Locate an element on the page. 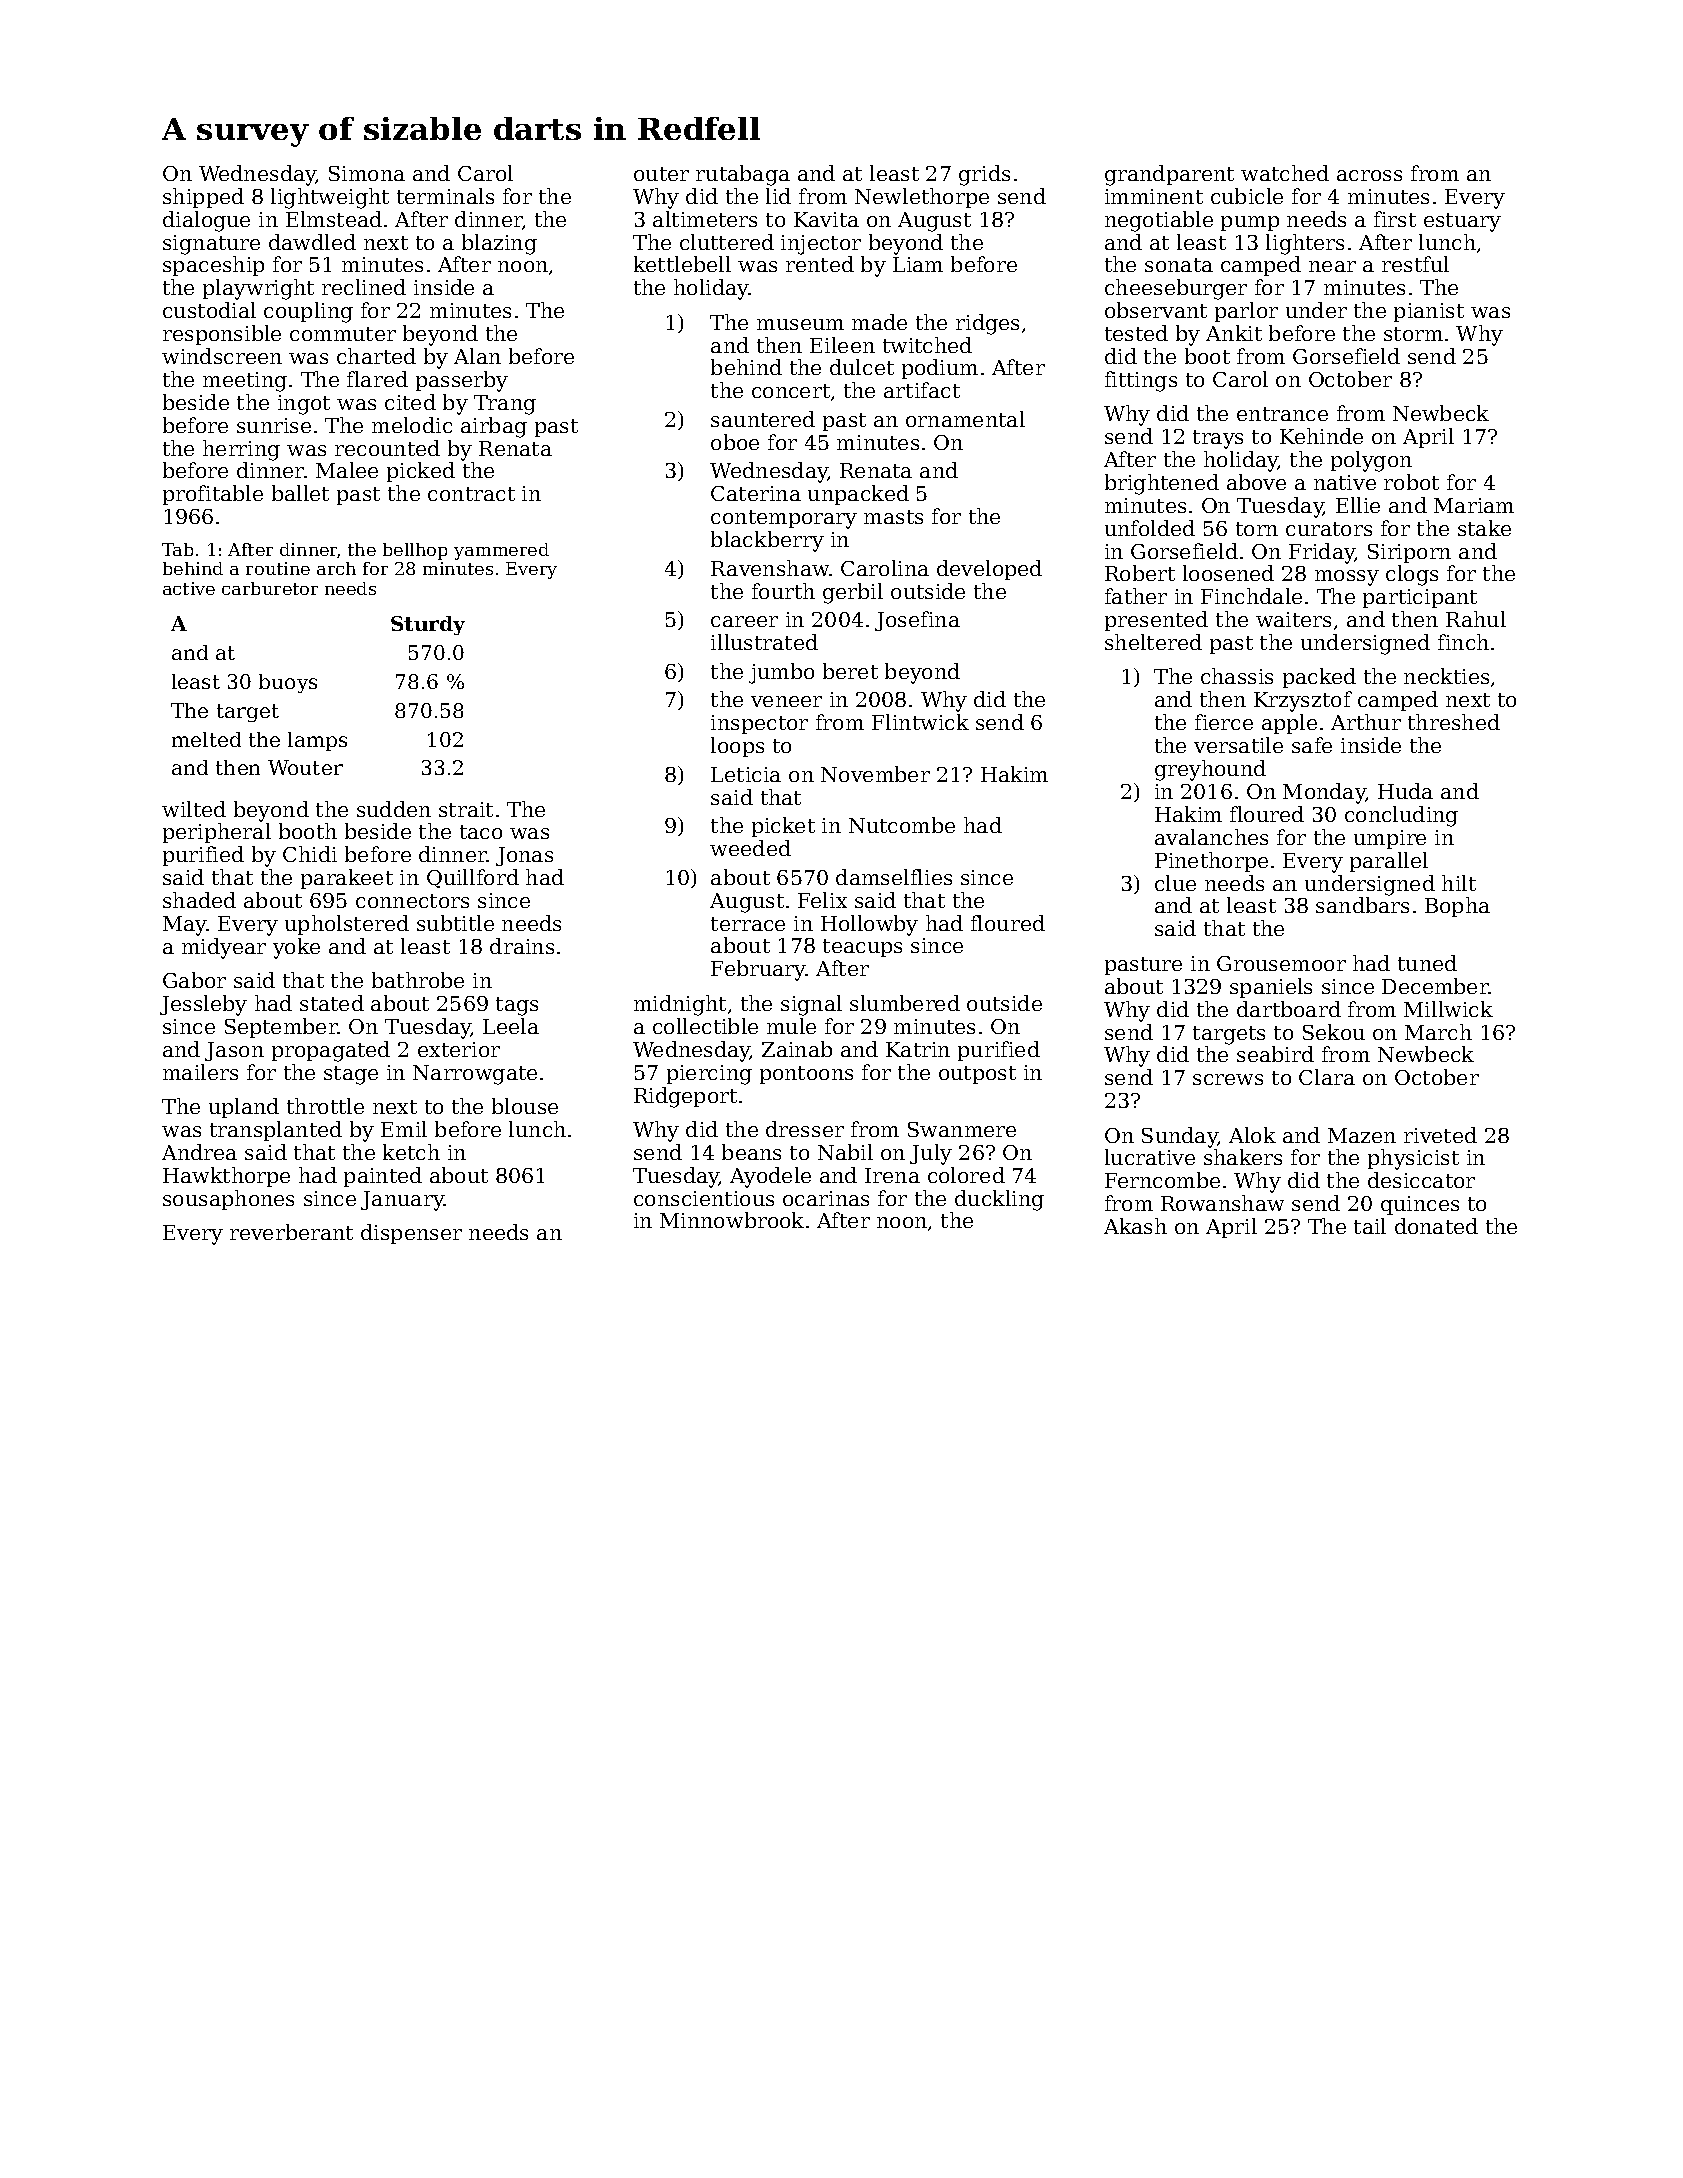 Image resolution: width=1683 pixels, height=2178 pixels. lighters is located at coordinates (1305, 244).
